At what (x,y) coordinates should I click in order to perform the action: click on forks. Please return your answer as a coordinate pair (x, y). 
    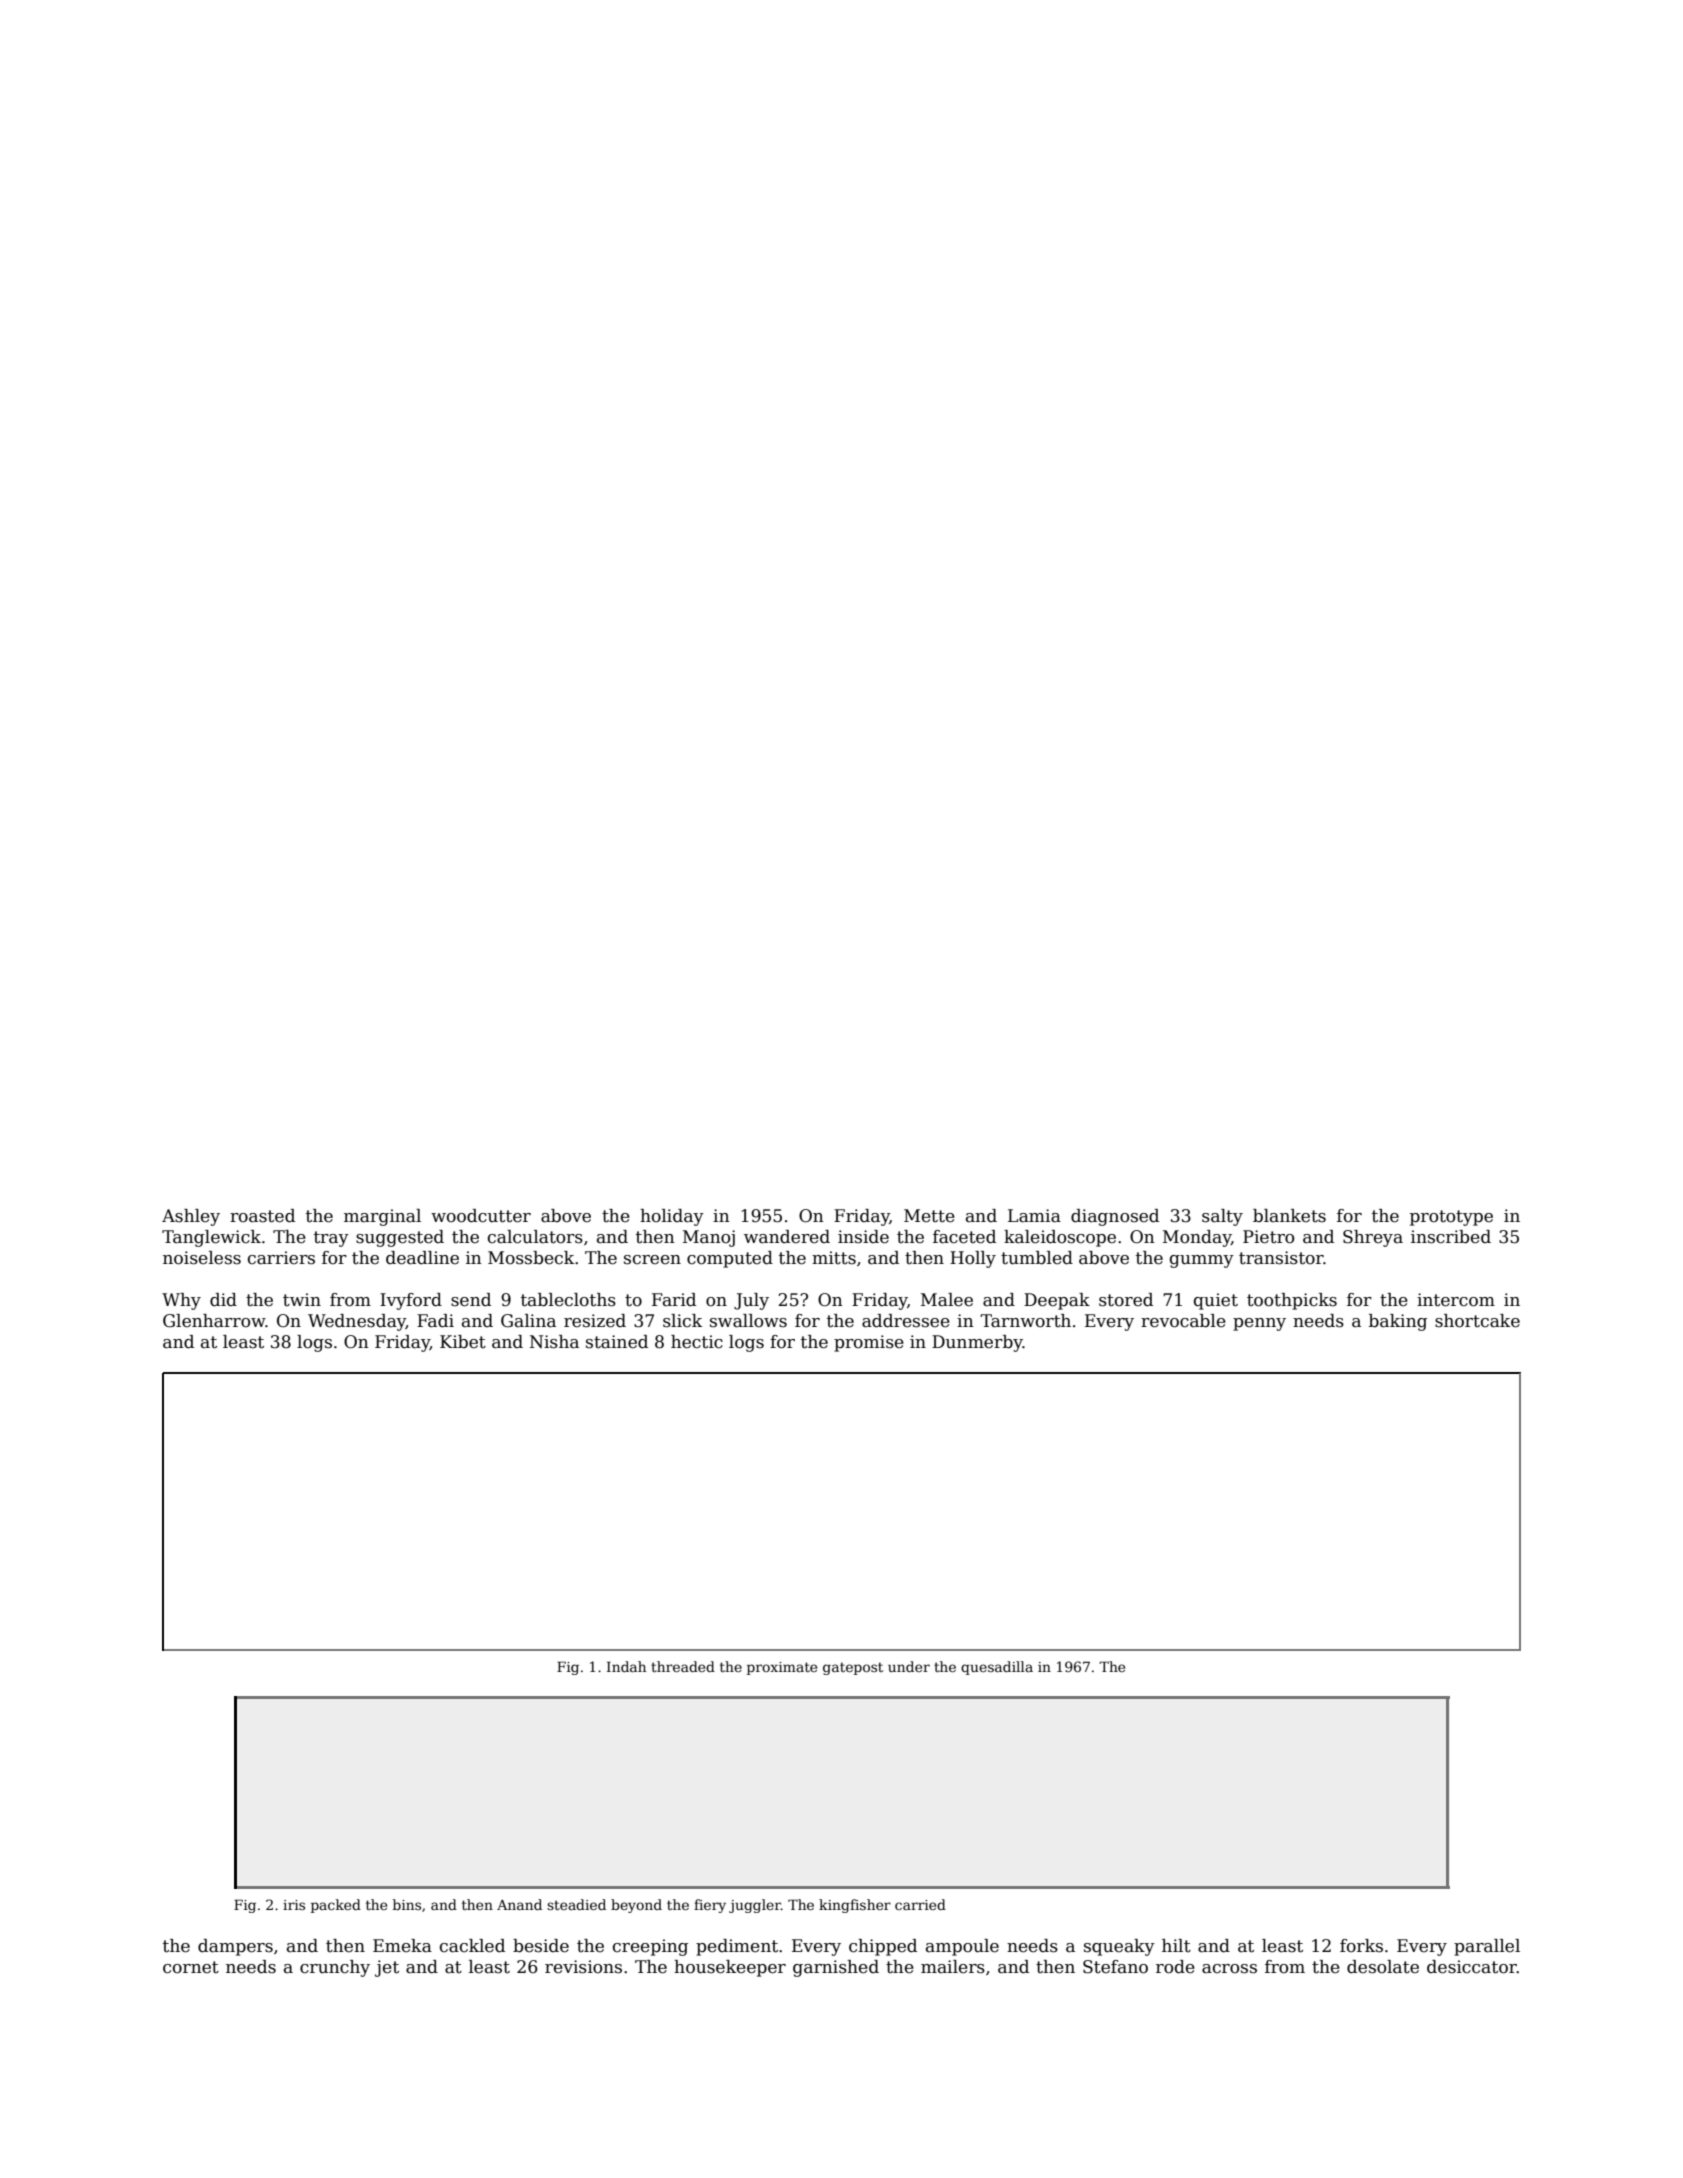
    Looking at the image, I should click on (1361, 1946).
